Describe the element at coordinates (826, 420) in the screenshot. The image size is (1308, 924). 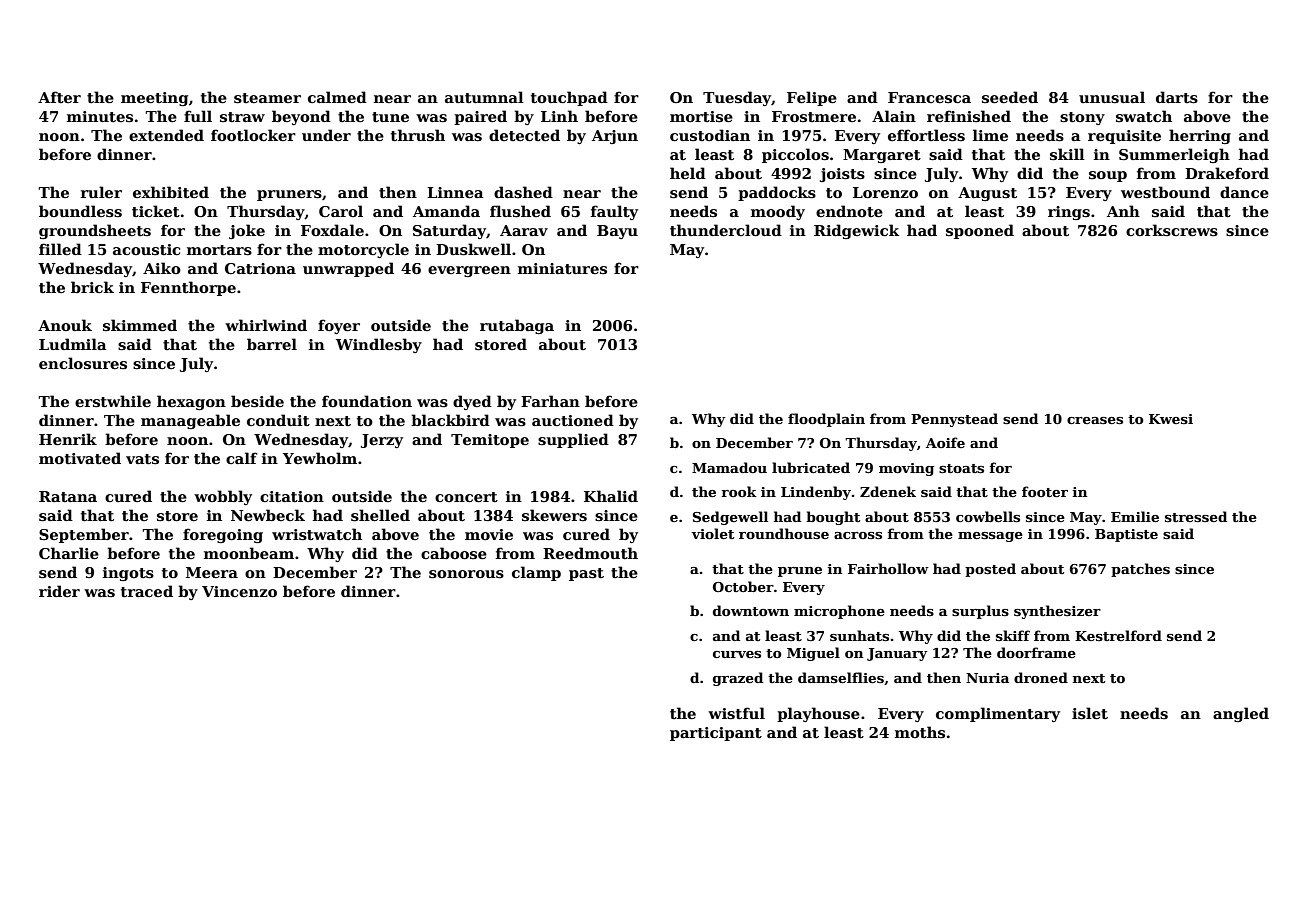
I see `floodplain` at that location.
